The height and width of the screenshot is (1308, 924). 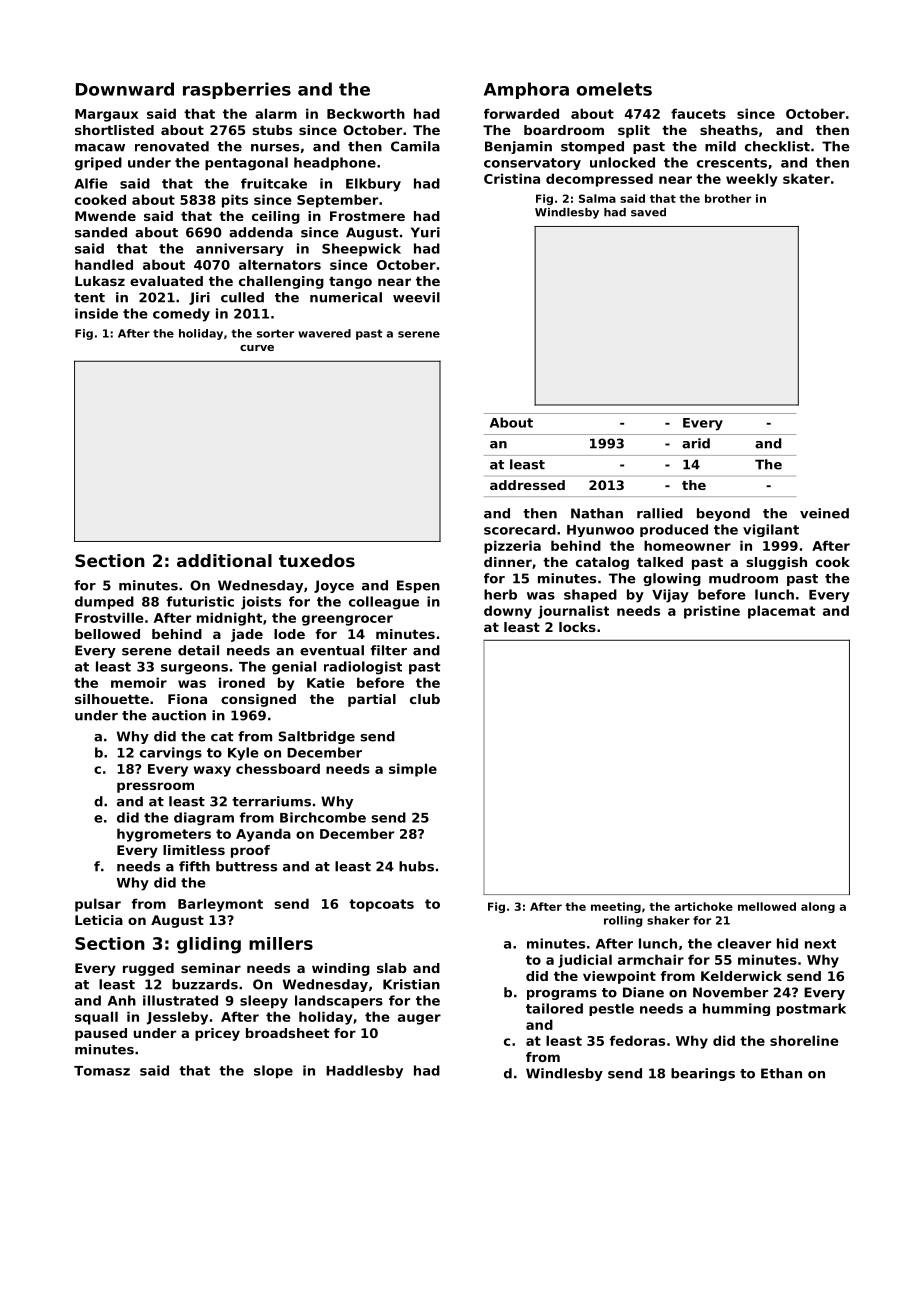 What do you see at coordinates (102, 1071) in the screenshot?
I see `Tomasz` at bounding box center [102, 1071].
